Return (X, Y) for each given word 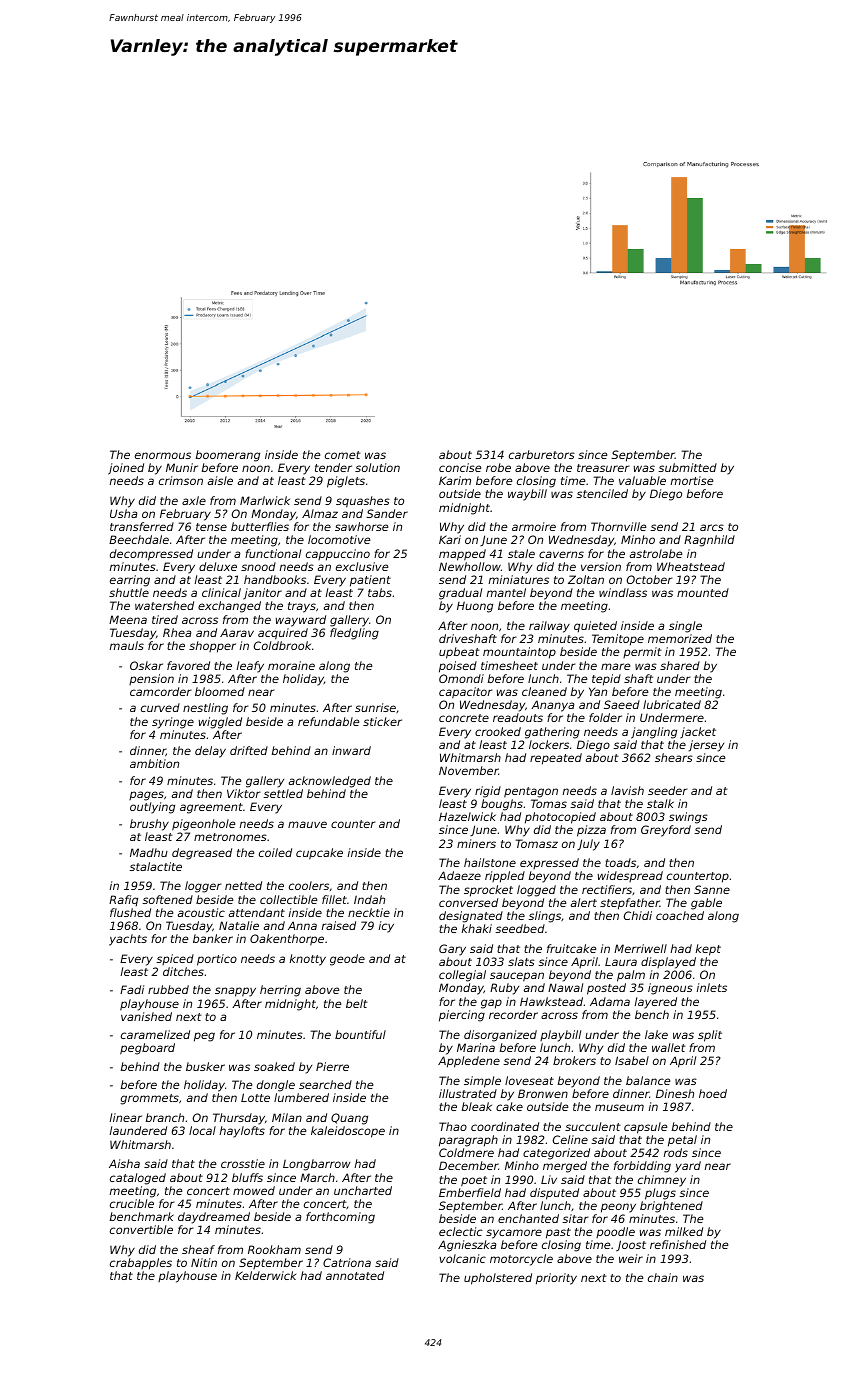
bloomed (220, 691)
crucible (132, 1203)
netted (243, 885)
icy (386, 927)
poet (474, 1181)
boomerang (228, 456)
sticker (382, 721)
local (202, 1130)
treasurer (603, 468)
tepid (606, 680)
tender (333, 467)
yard (688, 1167)
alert (584, 902)
